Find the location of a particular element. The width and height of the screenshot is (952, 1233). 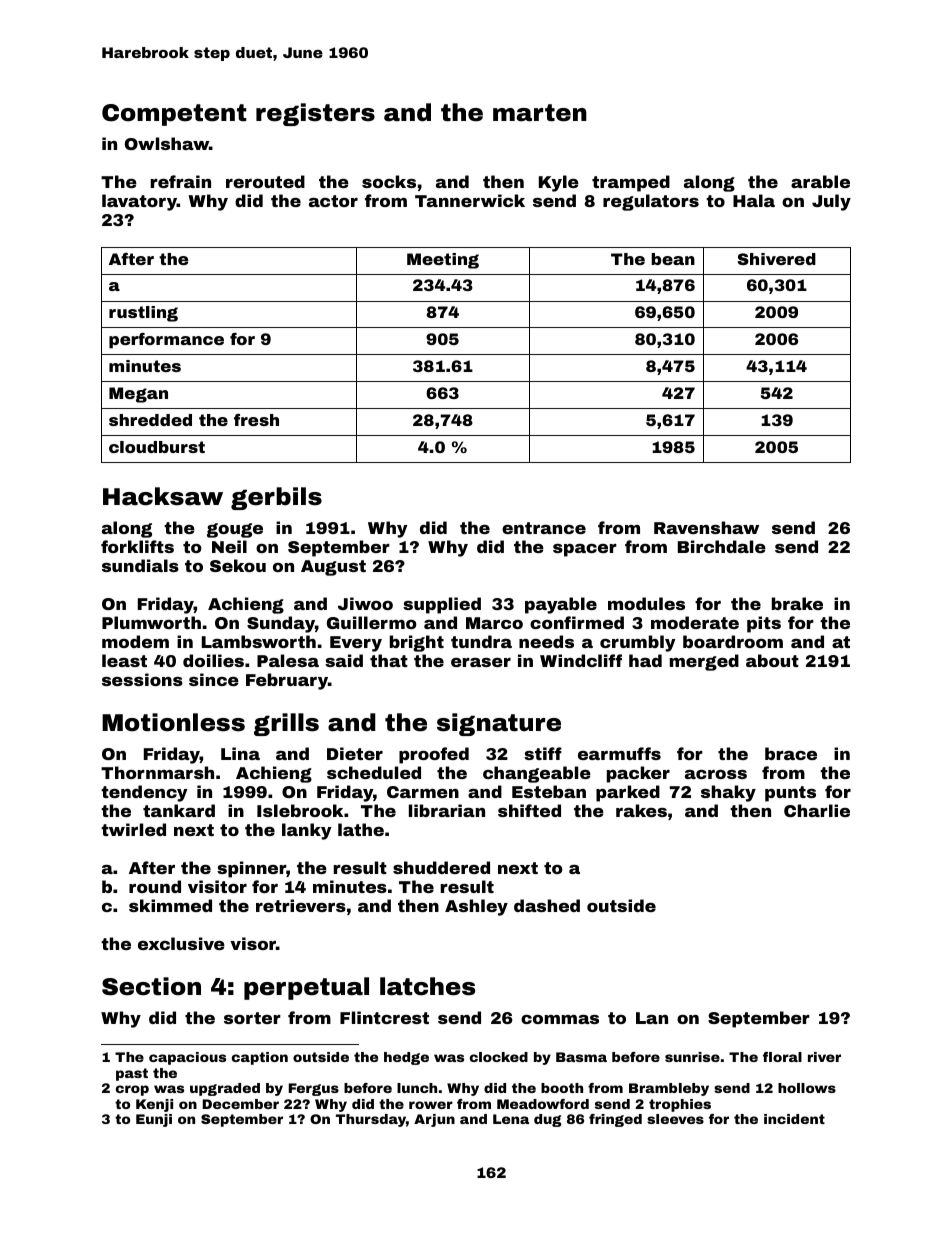

incident is located at coordinates (794, 1119).
